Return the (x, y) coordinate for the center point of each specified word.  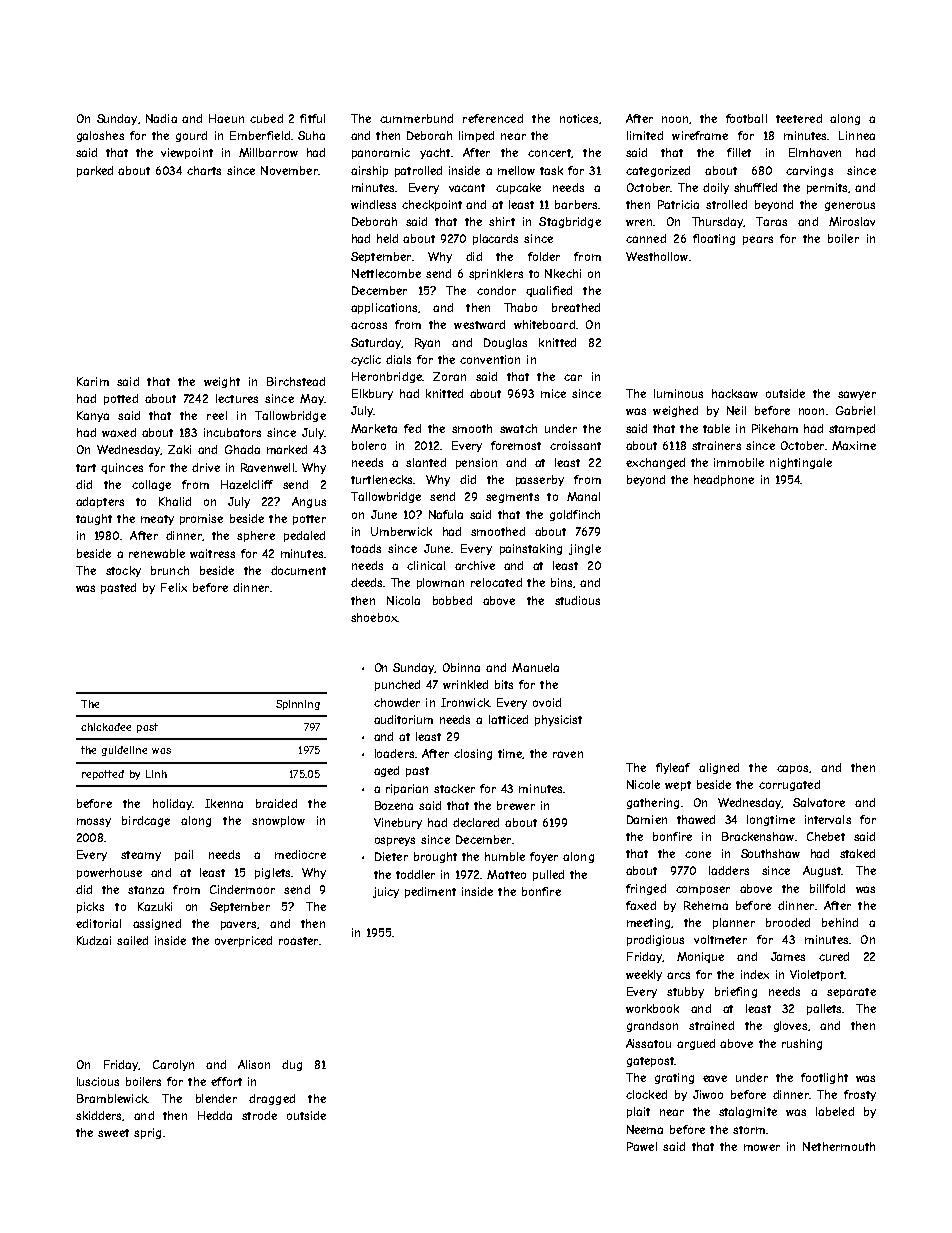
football (746, 118)
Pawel (642, 1146)
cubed (266, 118)
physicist (558, 720)
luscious (98, 1081)
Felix (174, 587)
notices (579, 118)
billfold (827, 888)
